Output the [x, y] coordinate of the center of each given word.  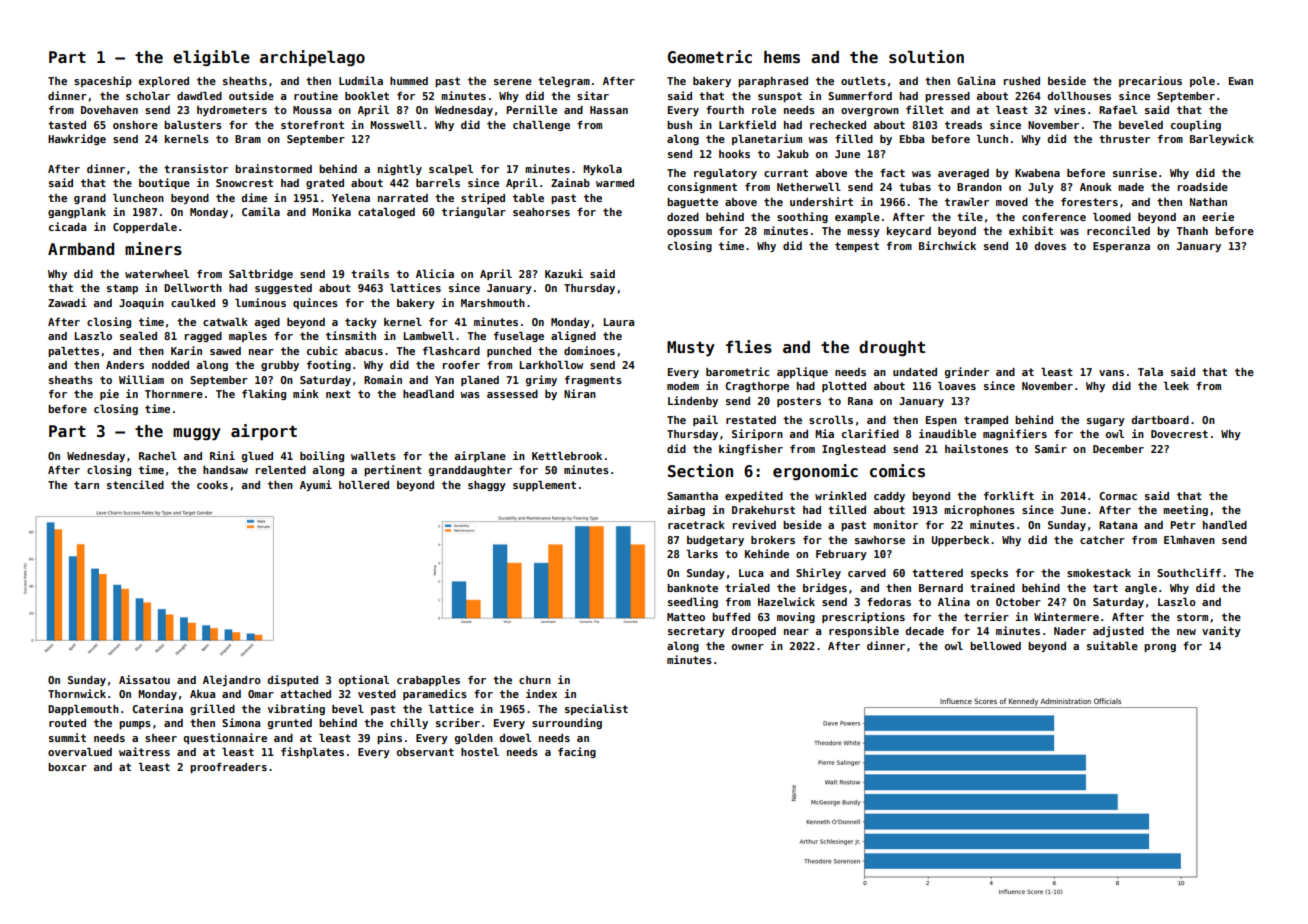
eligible [211, 58]
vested [377, 694]
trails [370, 273]
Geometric [710, 57]
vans [1111, 373]
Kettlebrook [567, 456]
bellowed [995, 646]
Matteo [686, 617]
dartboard [1160, 420]
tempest [857, 247]
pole [1202, 82]
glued [257, 457]
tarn [86, 485]
